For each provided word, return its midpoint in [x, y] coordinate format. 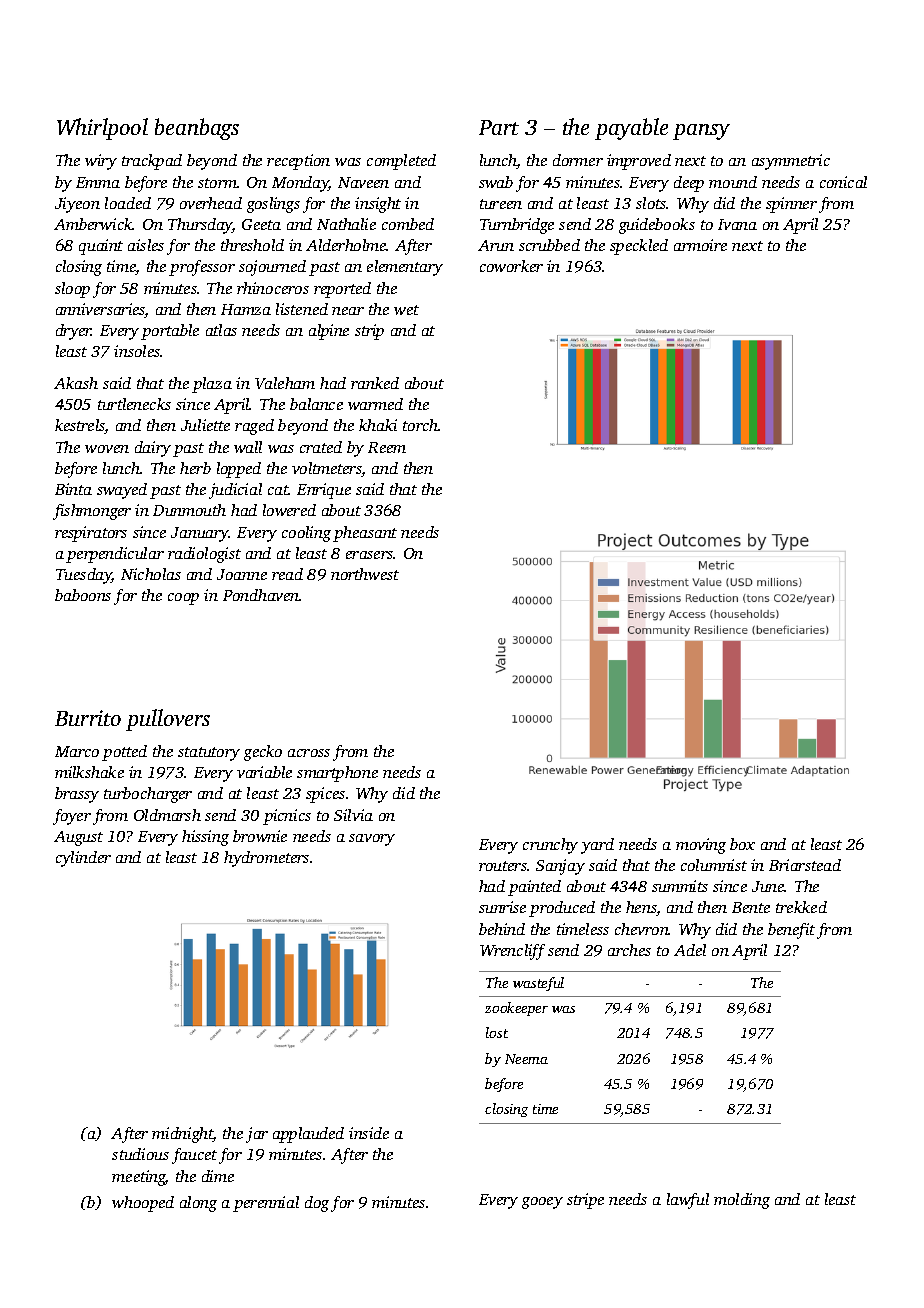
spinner [791, 205]
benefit [791, 931]
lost [497, 1032]
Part [499, 127]
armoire [700, 245]
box [742, 844]
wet [406, 310]
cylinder [83, 859]
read [287, 574]
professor [202, 268]
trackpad [152, 162]
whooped [143, 1204]
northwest [365, 574]
